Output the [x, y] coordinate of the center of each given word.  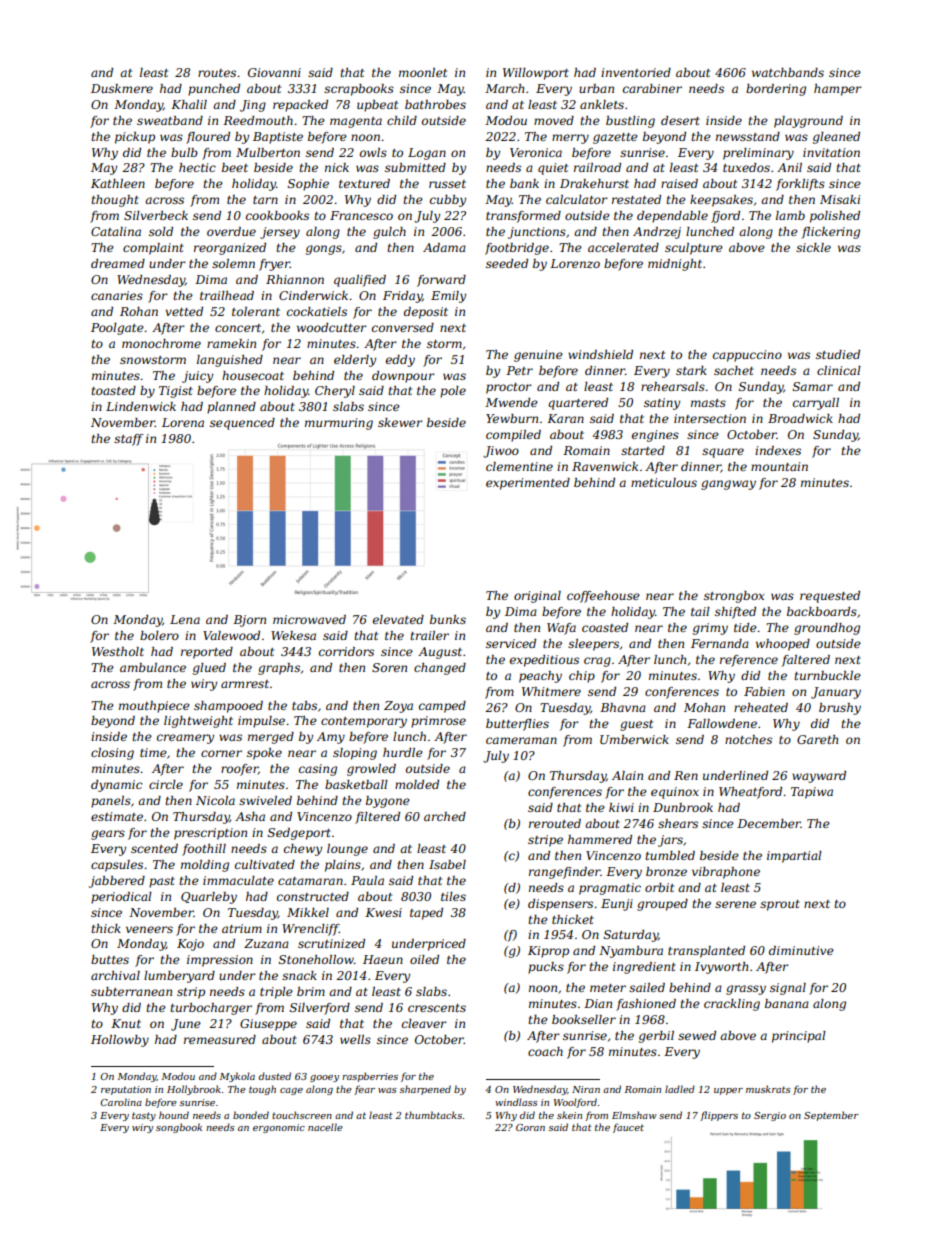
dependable [672, 217]
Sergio [770, 1116]
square [723, 453]
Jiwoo [501, 452]
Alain [627, 775]
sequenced [242, 424]
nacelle [325, 1127]
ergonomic [279, 1128]
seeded [507, 263]
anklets [602, 104]
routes [217, 73]
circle [166, 784]
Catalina [116, 231]
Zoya [398, 707]
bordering [776, 90]
